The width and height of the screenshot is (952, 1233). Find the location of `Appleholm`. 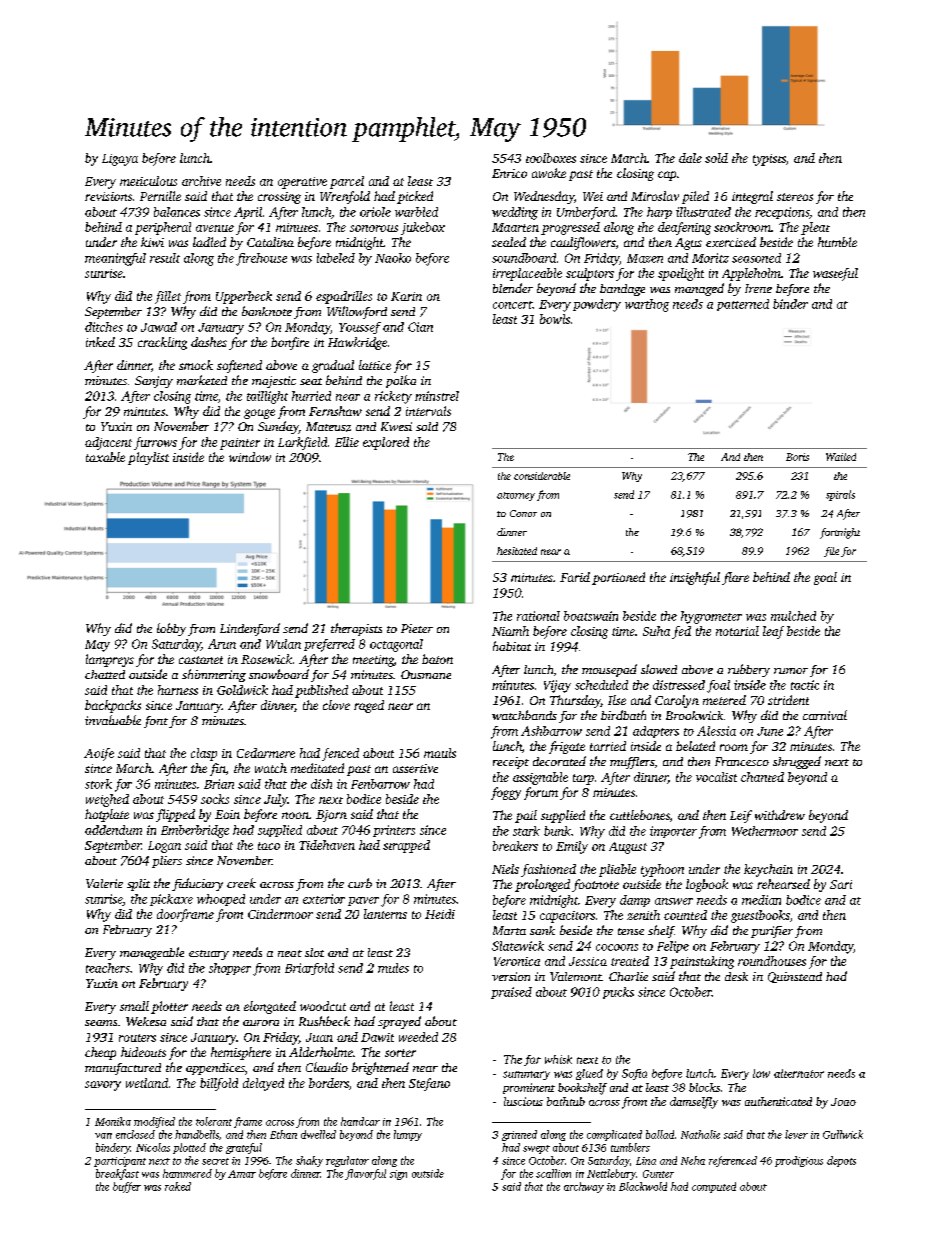

Appleholm is located at coordinates (751, 274).
